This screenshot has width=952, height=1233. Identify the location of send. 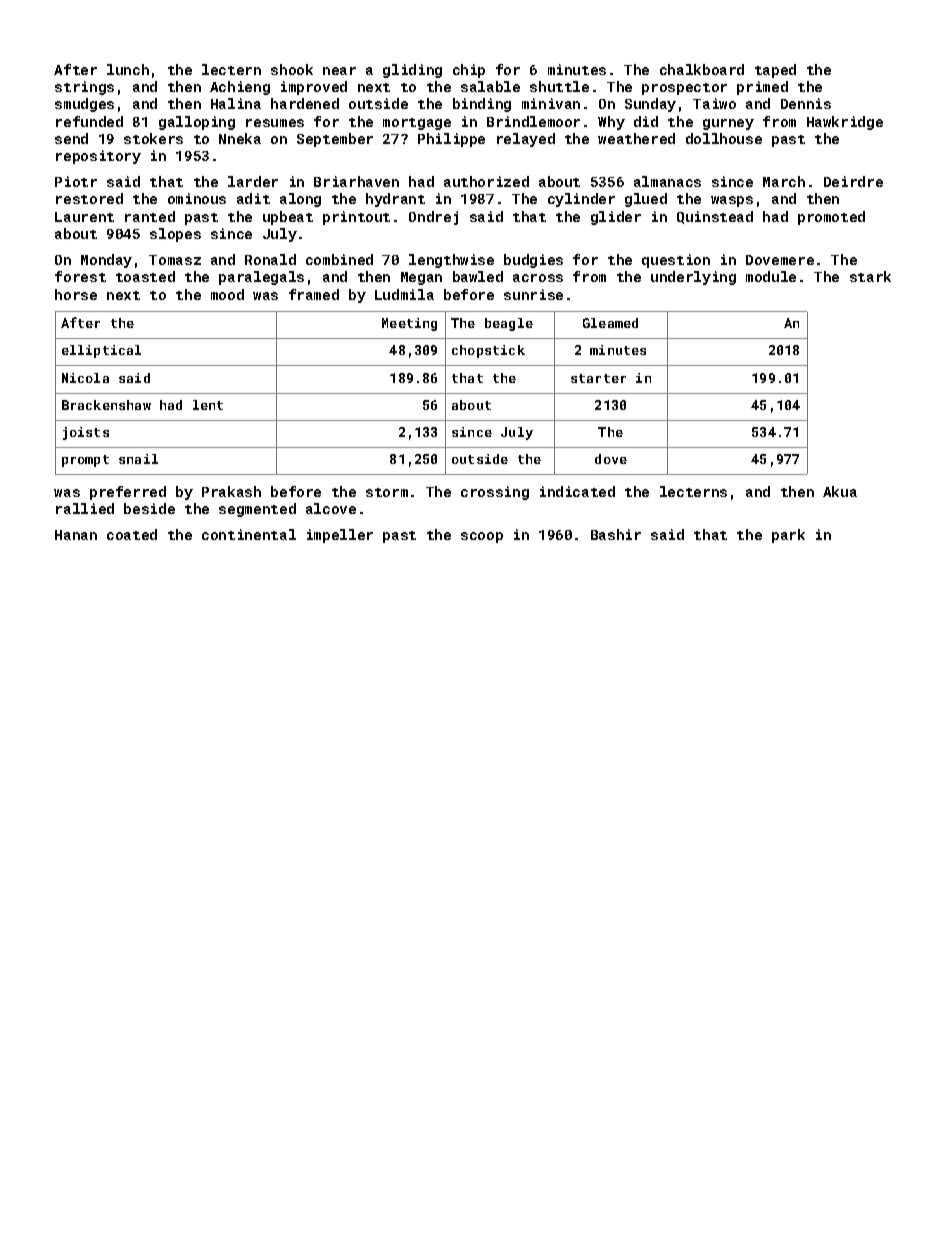
(71, 138).
